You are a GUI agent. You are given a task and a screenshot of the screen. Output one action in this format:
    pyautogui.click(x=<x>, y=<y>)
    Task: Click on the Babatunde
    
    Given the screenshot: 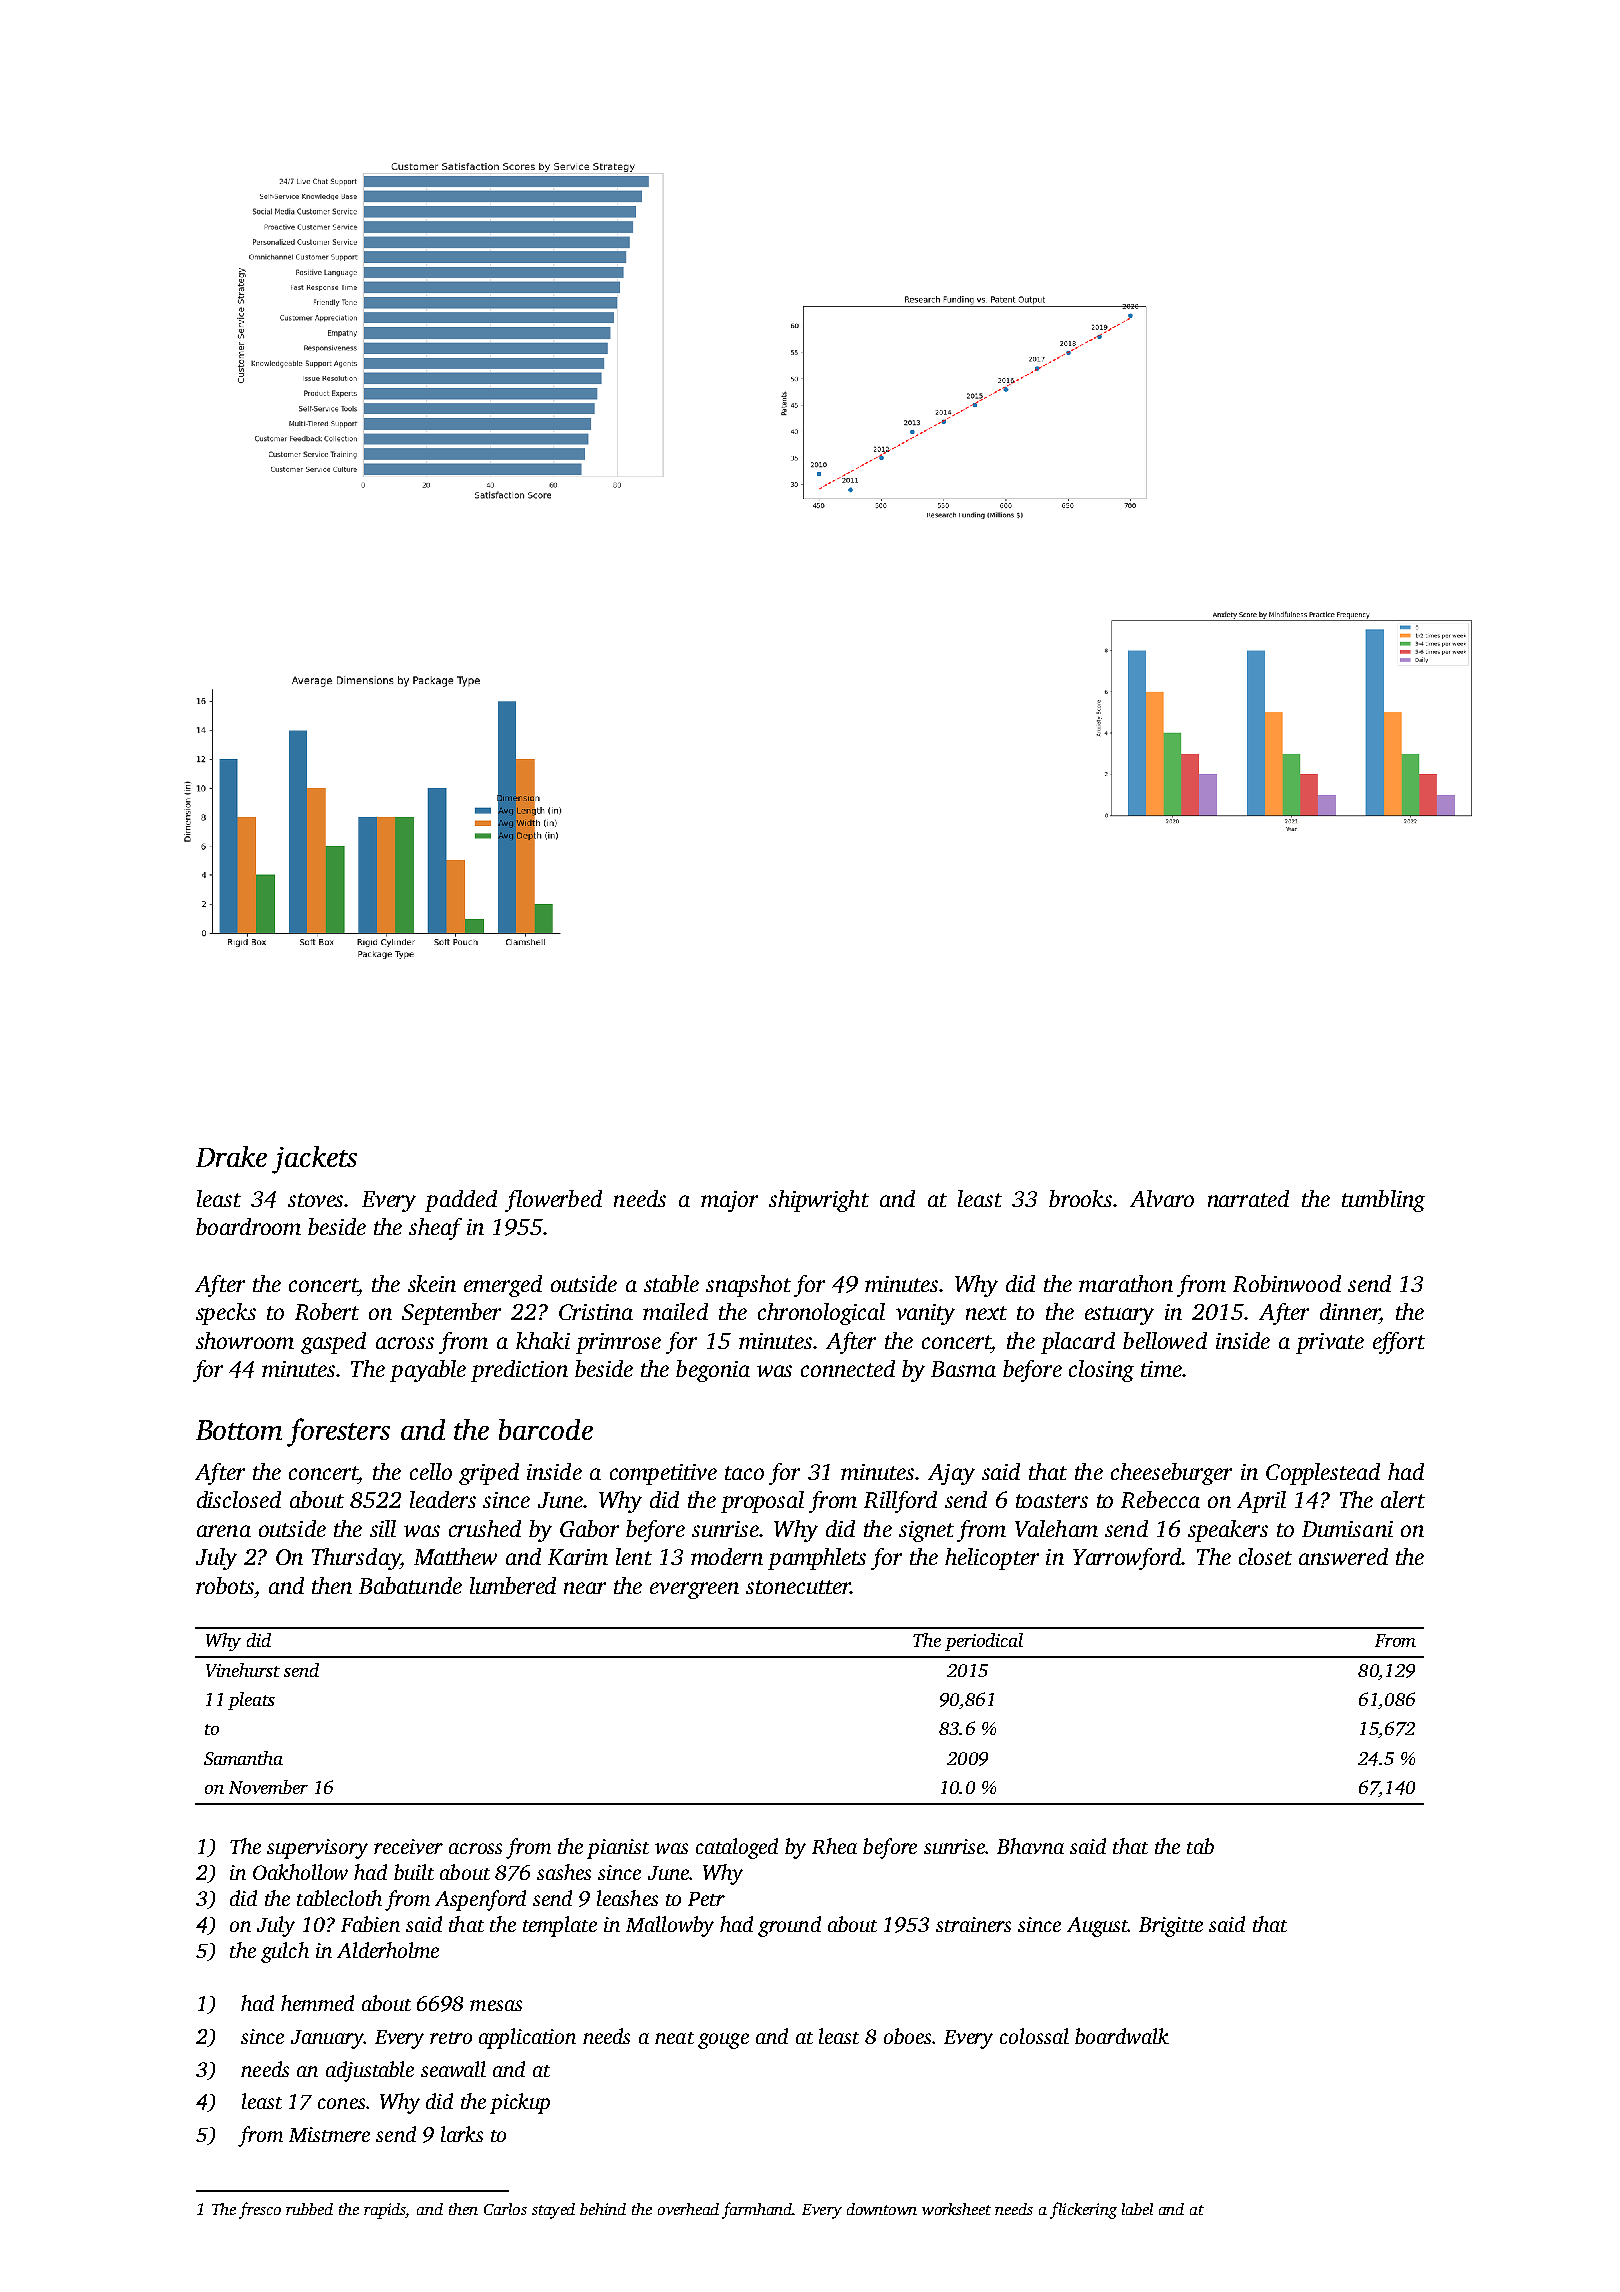 What is the action you would take?
    pyautogui.click(x=410, y=1585)
